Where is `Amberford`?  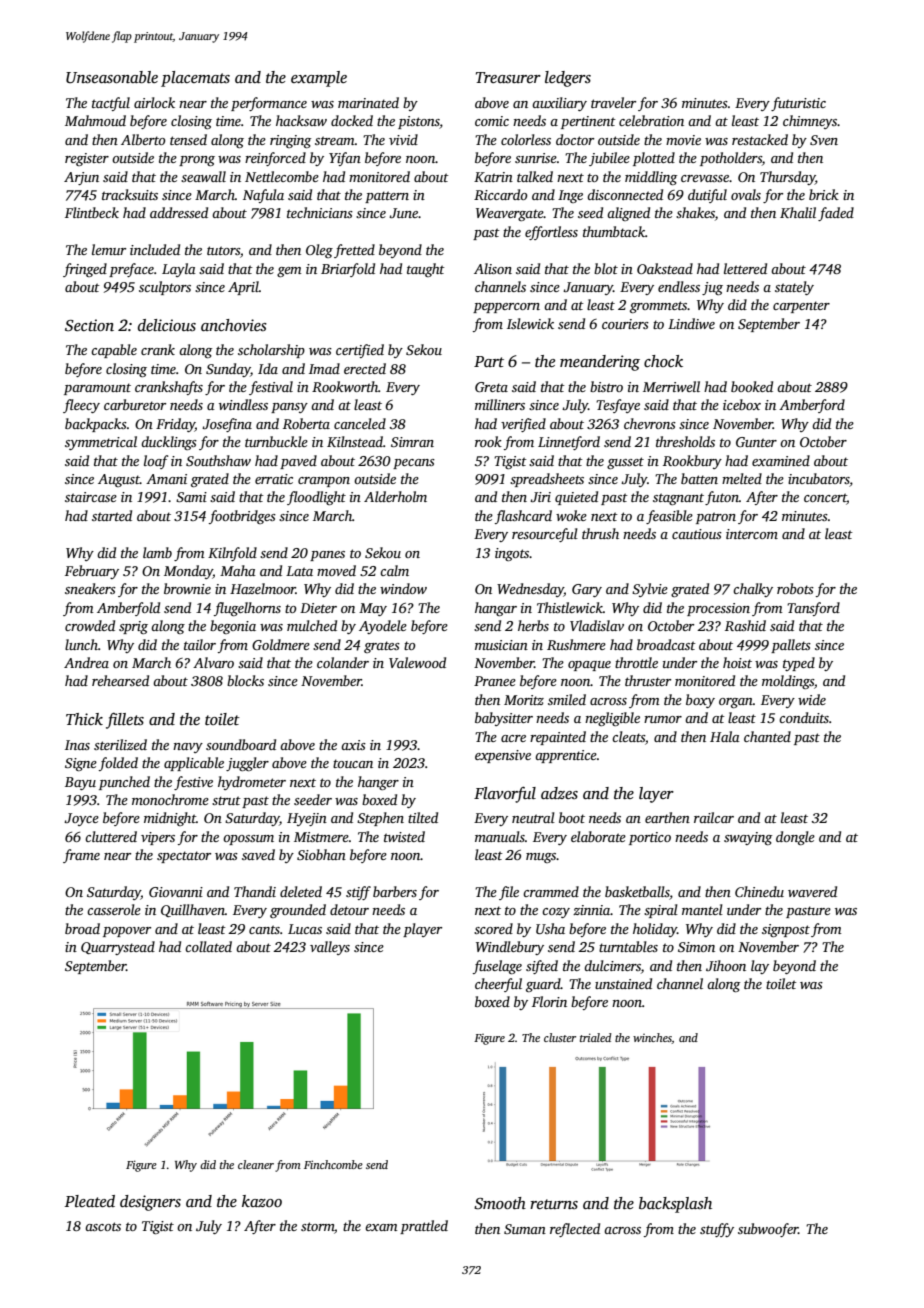 Amberford is located at coordinates (812, 406).
